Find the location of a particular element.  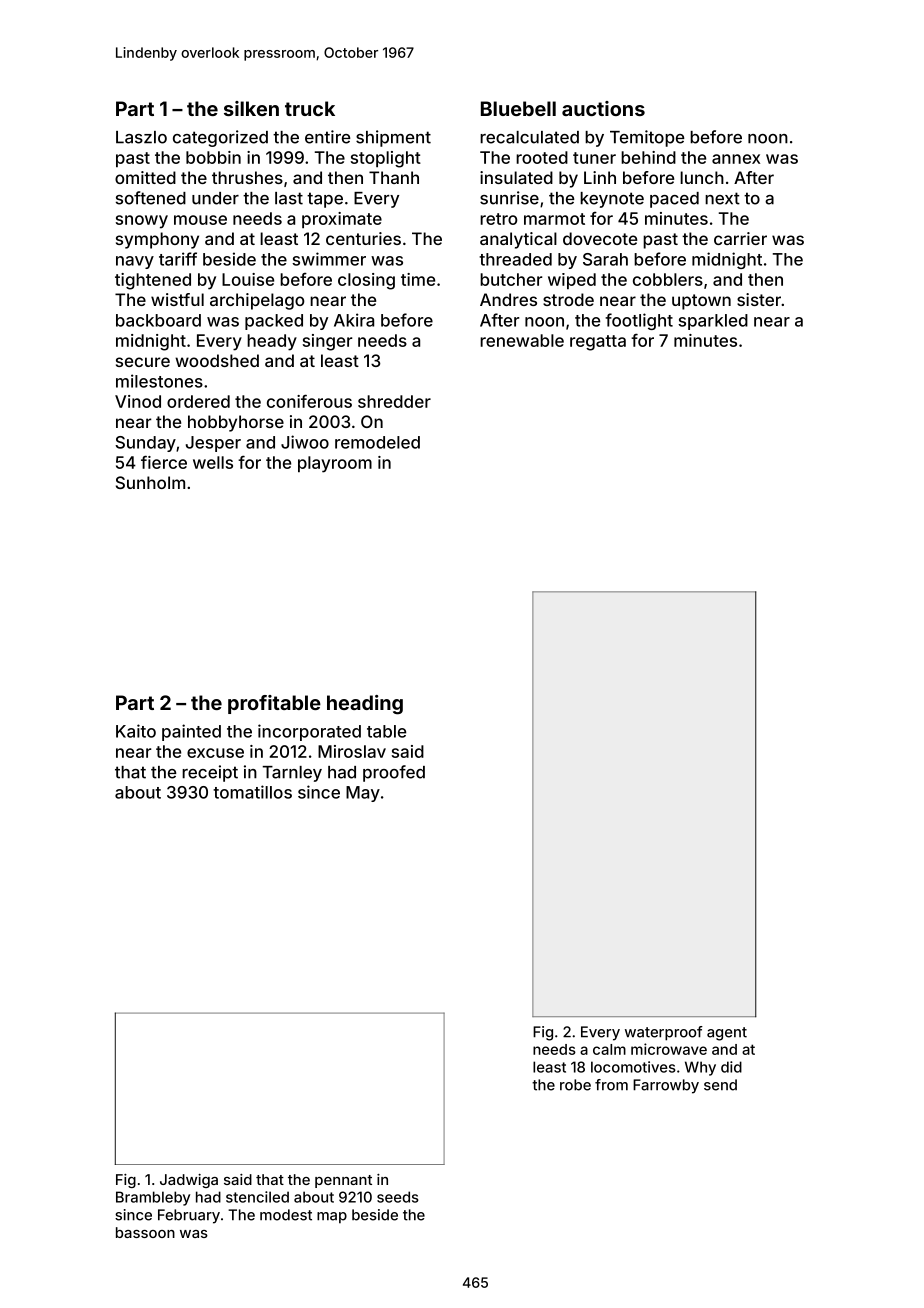

milestones is located at coordinates (159, 381).
